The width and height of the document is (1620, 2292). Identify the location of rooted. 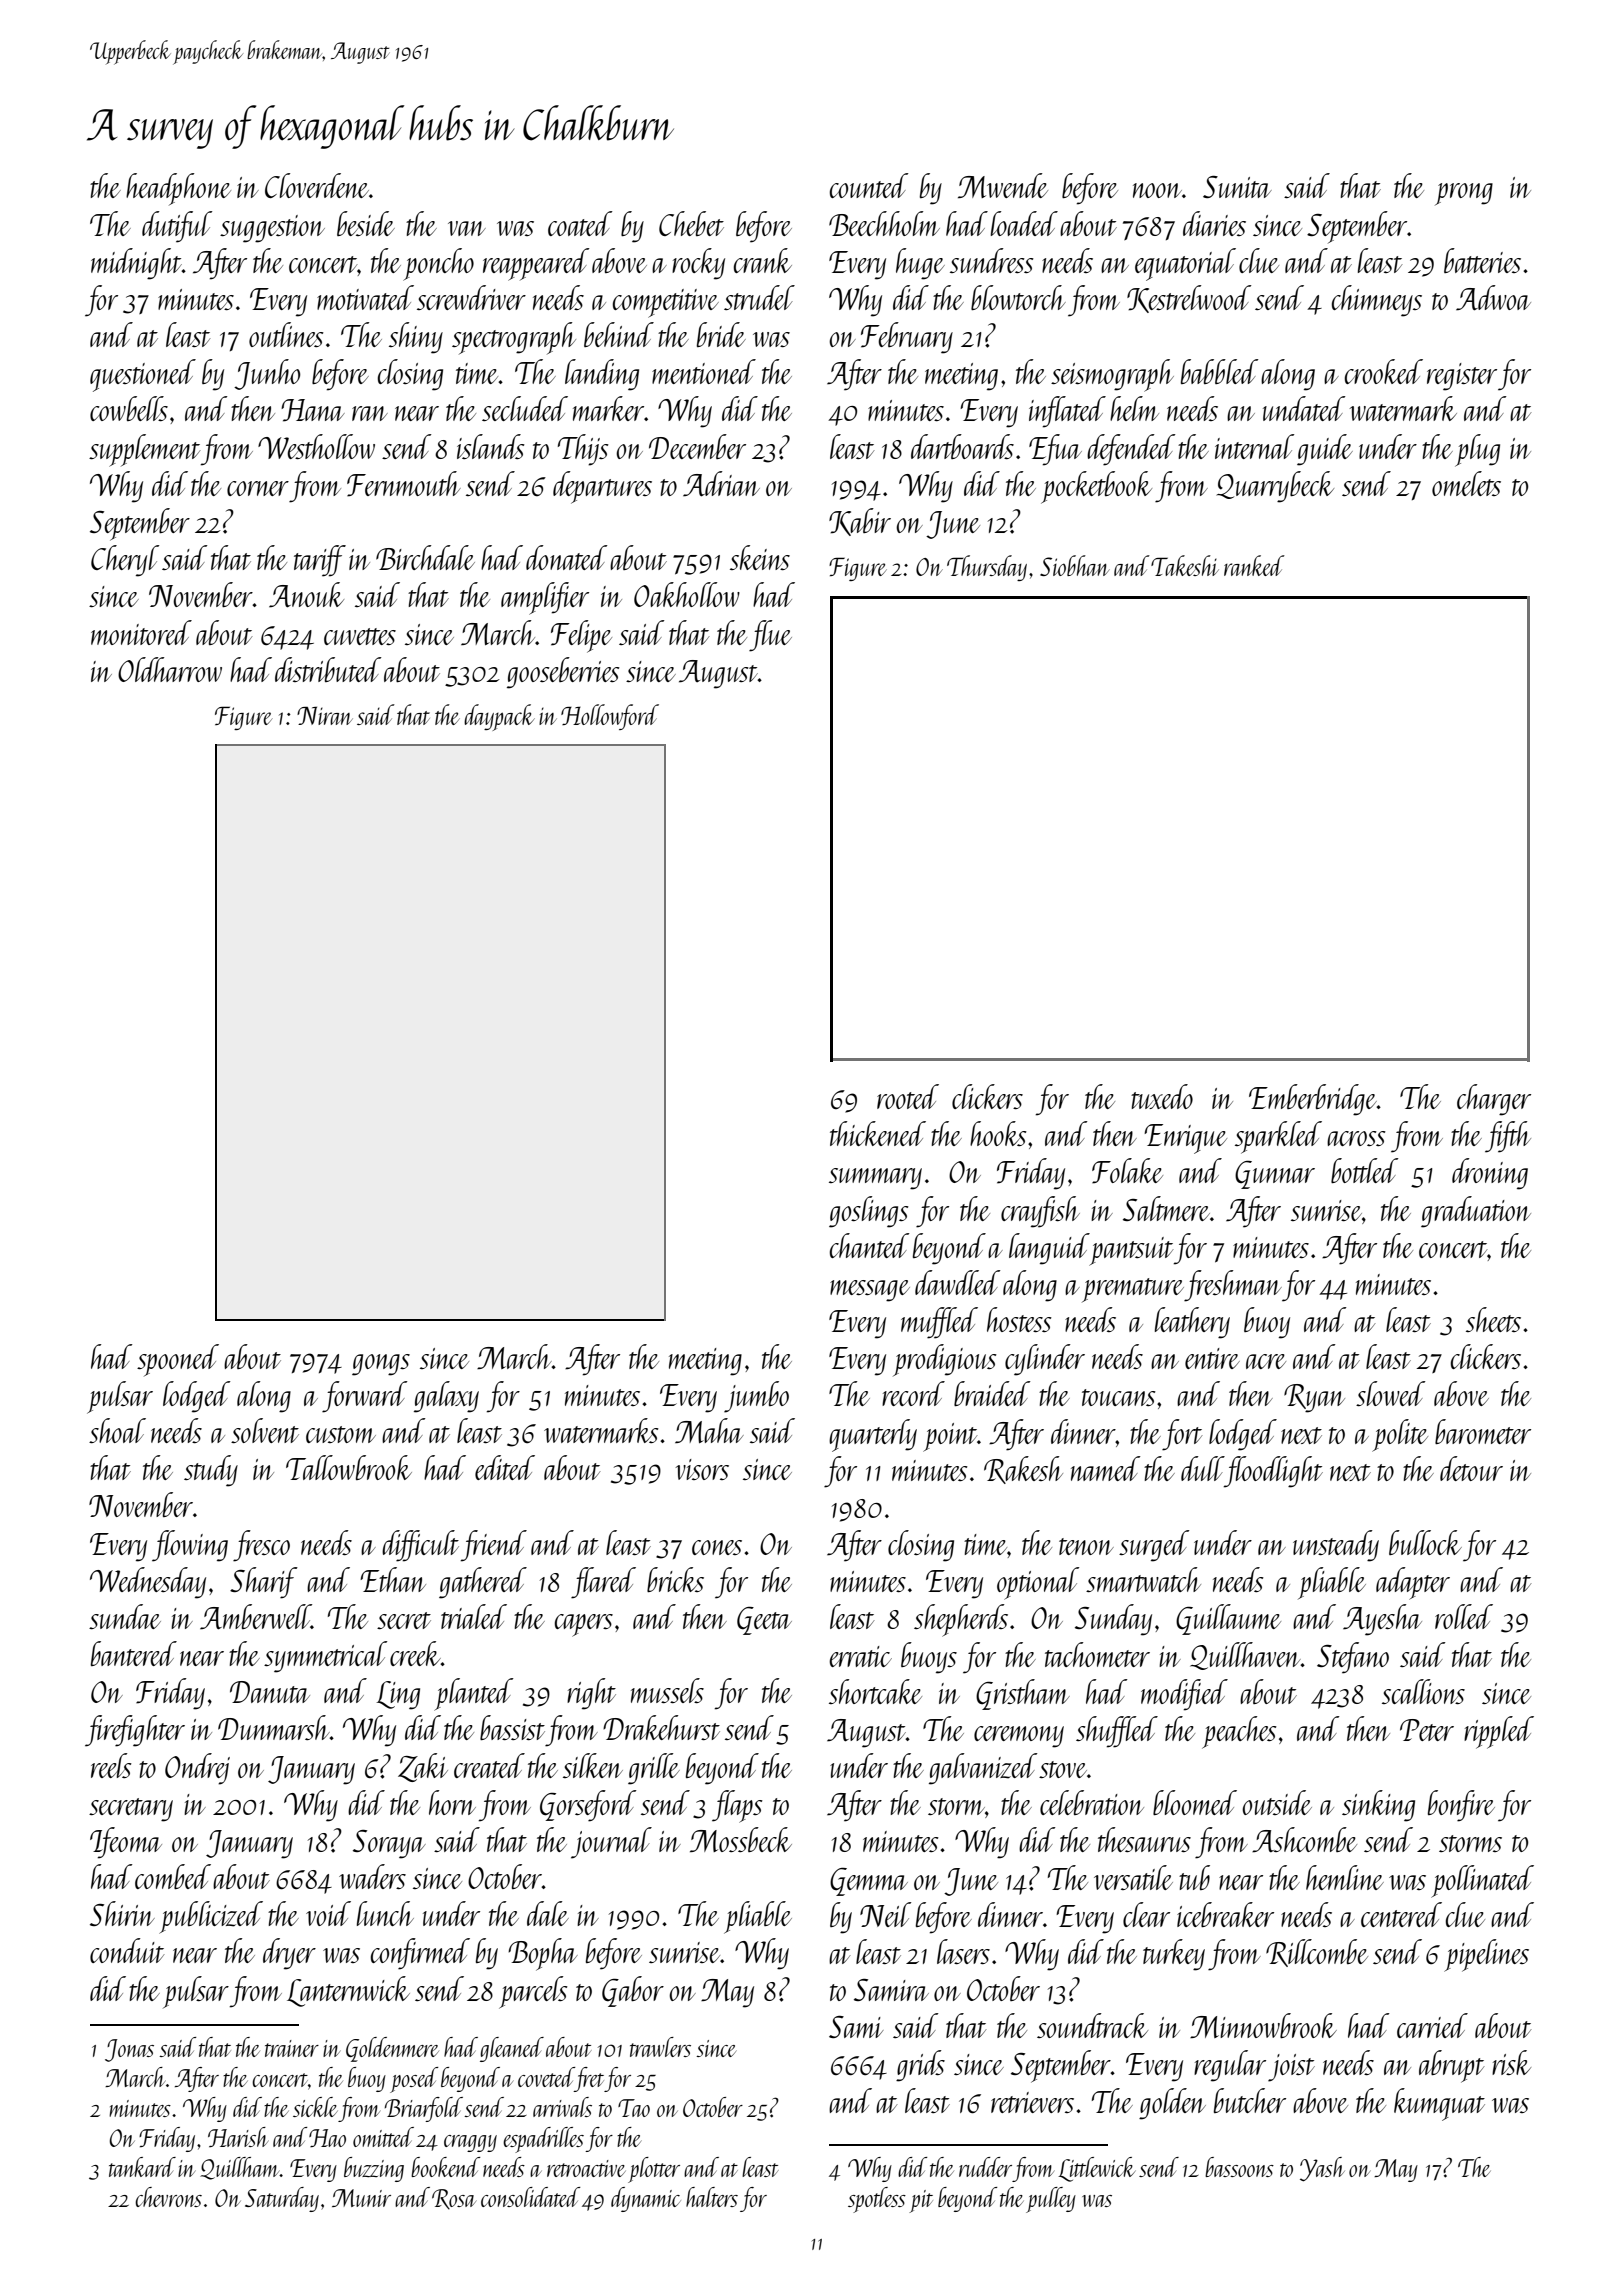
(908, 1096).
